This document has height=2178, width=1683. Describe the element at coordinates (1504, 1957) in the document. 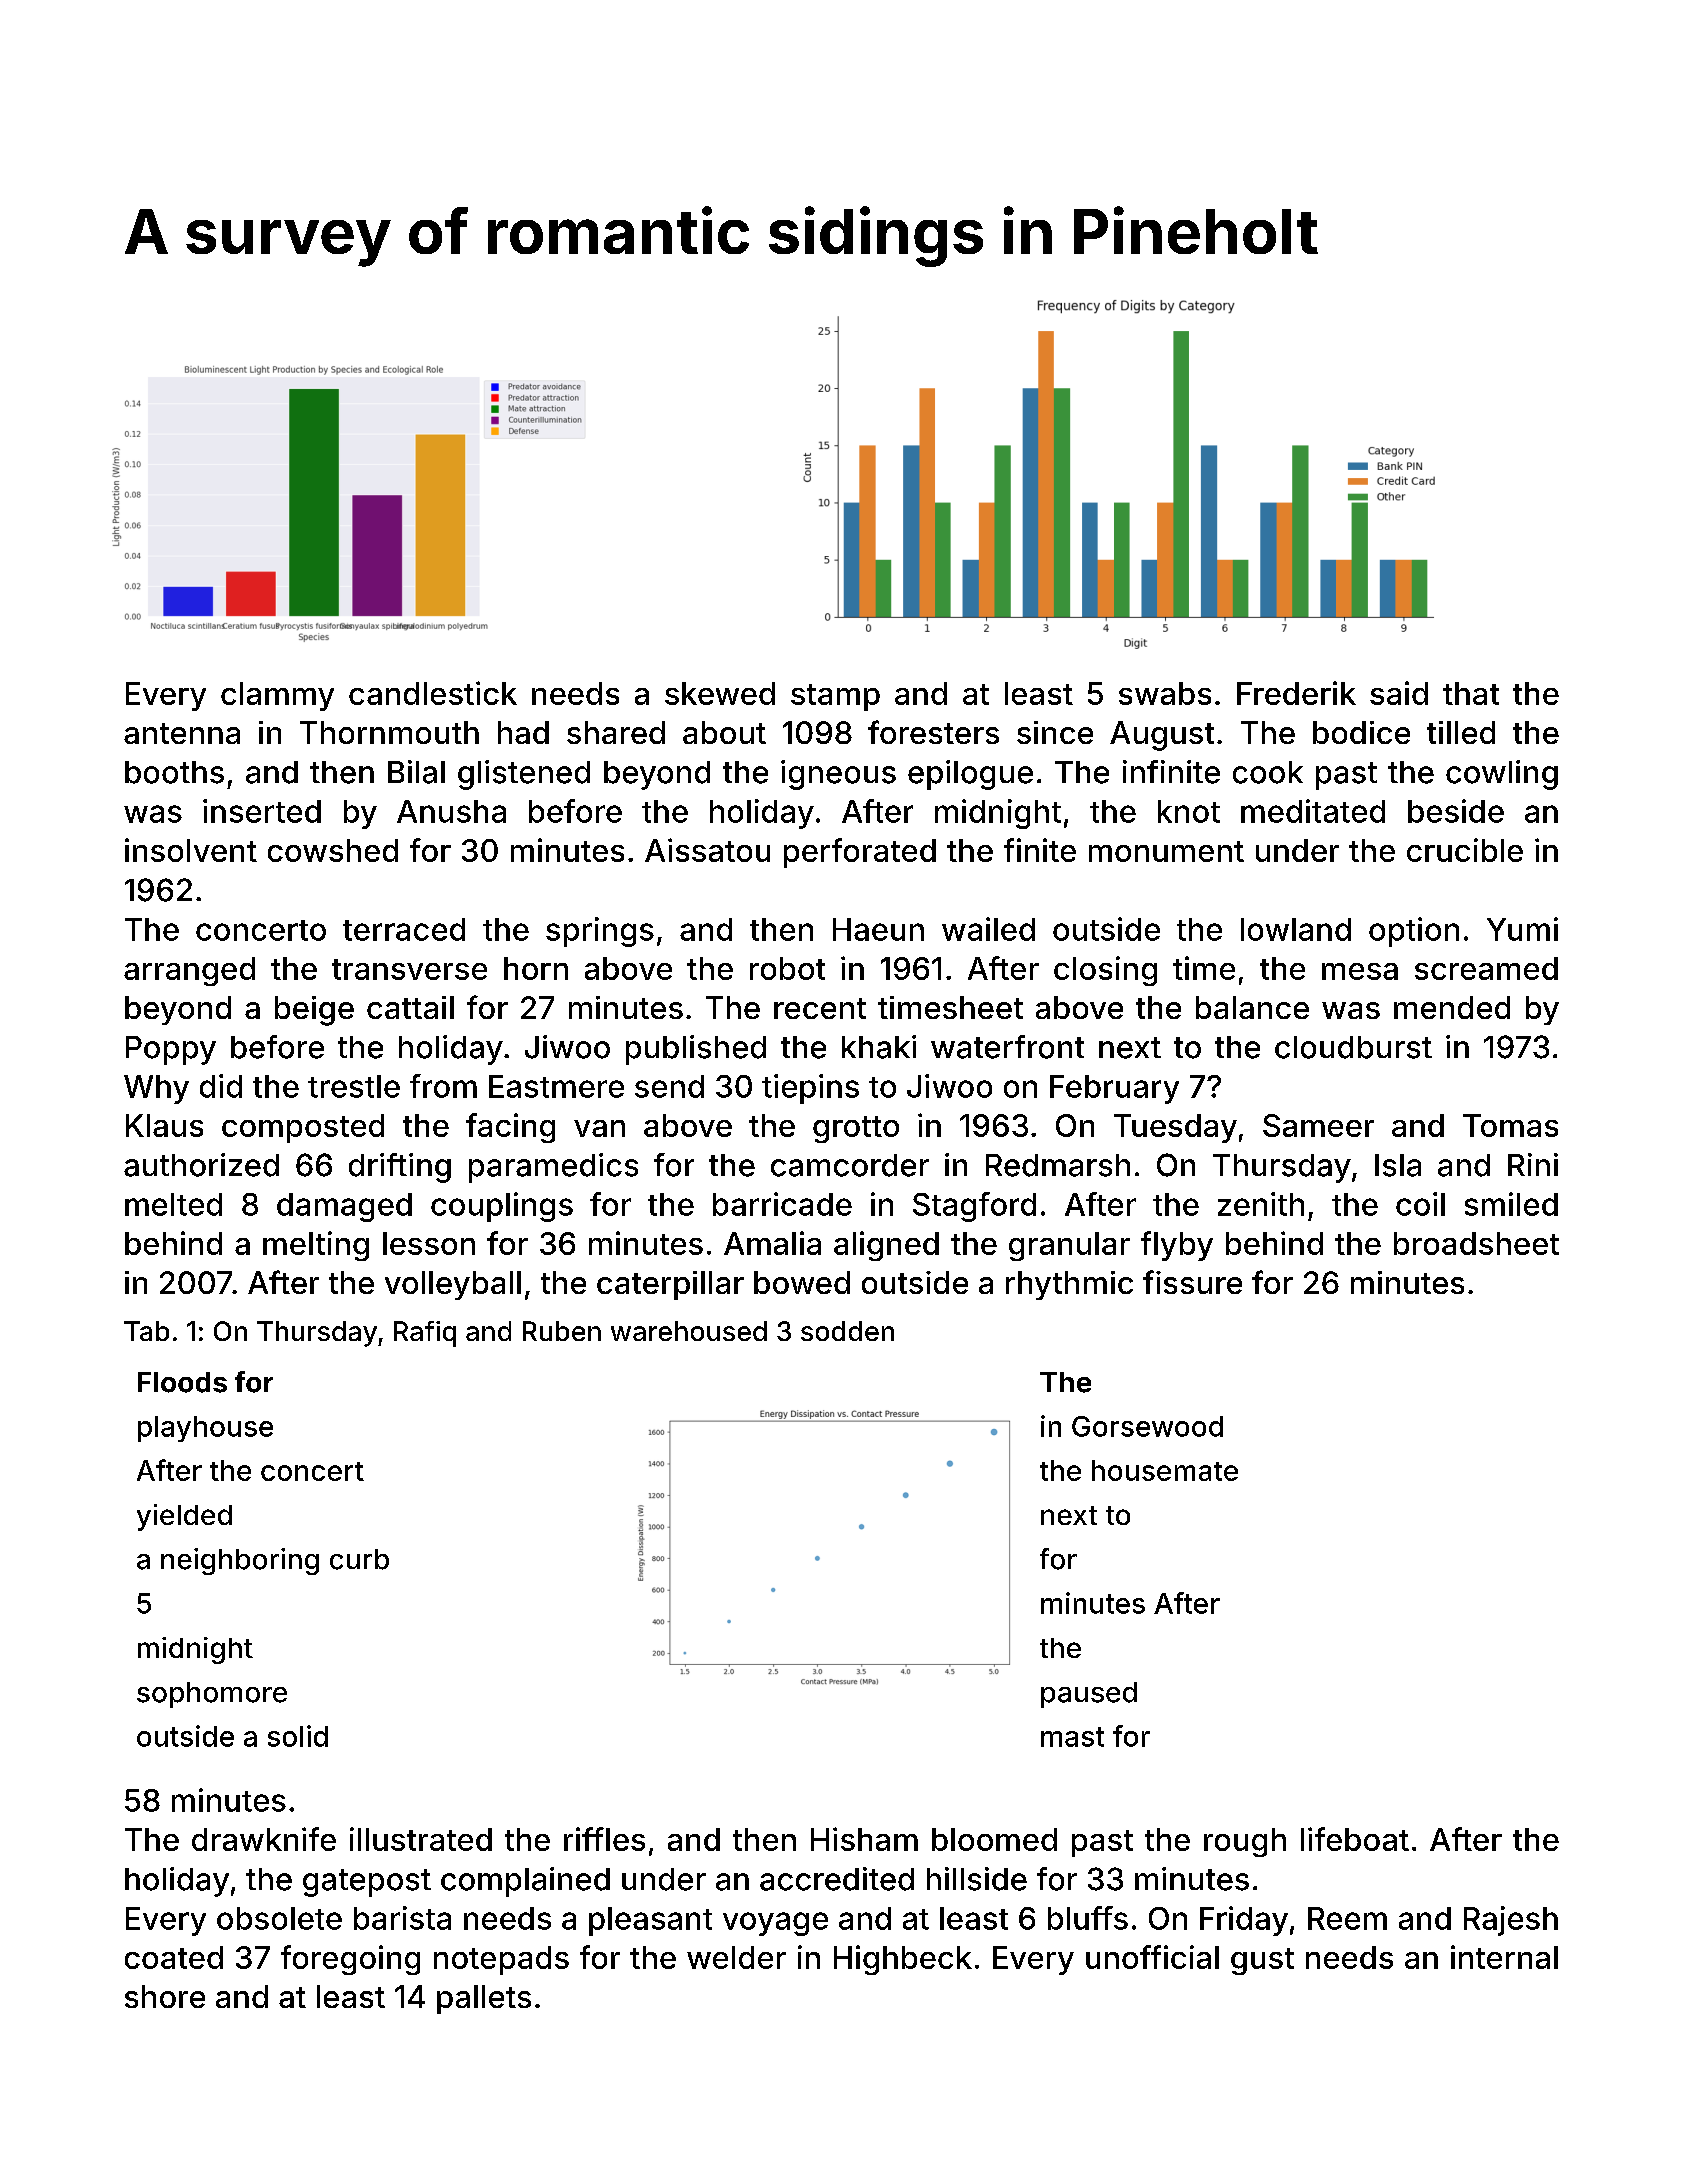

I see `internal` at that location.
